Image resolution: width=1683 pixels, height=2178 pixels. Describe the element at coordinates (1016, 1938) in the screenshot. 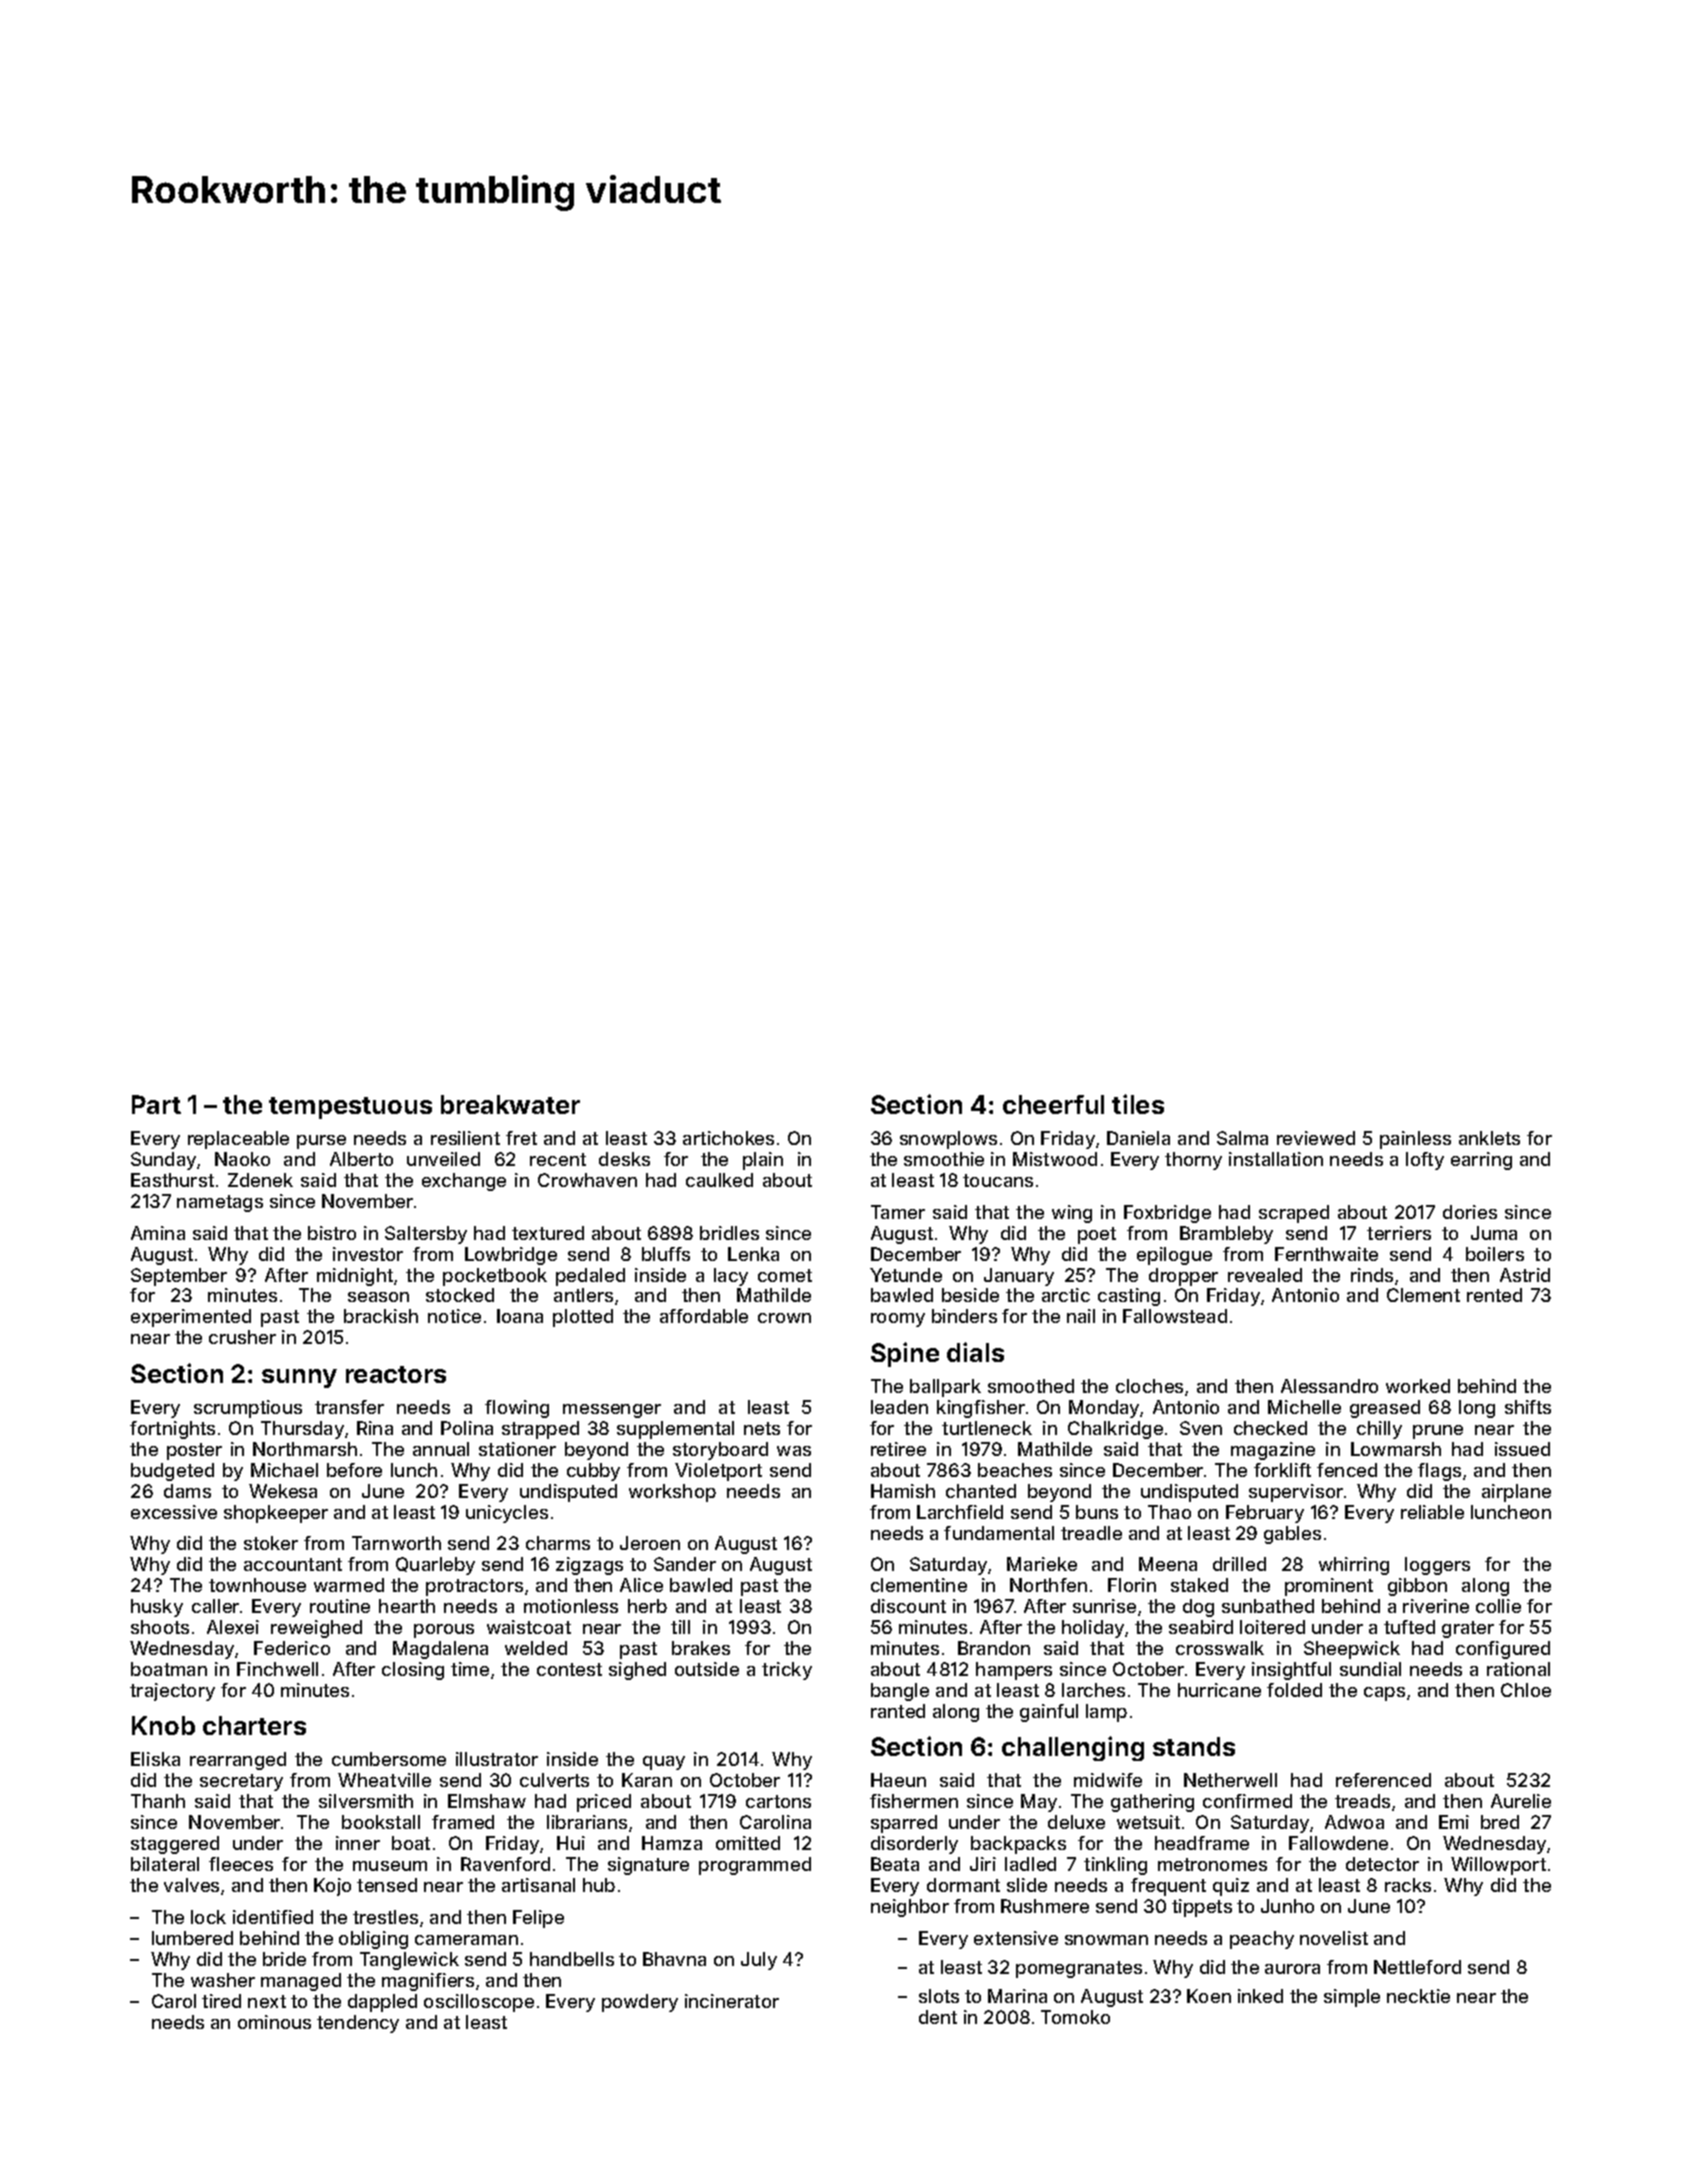

I see `extensive` at that location.
